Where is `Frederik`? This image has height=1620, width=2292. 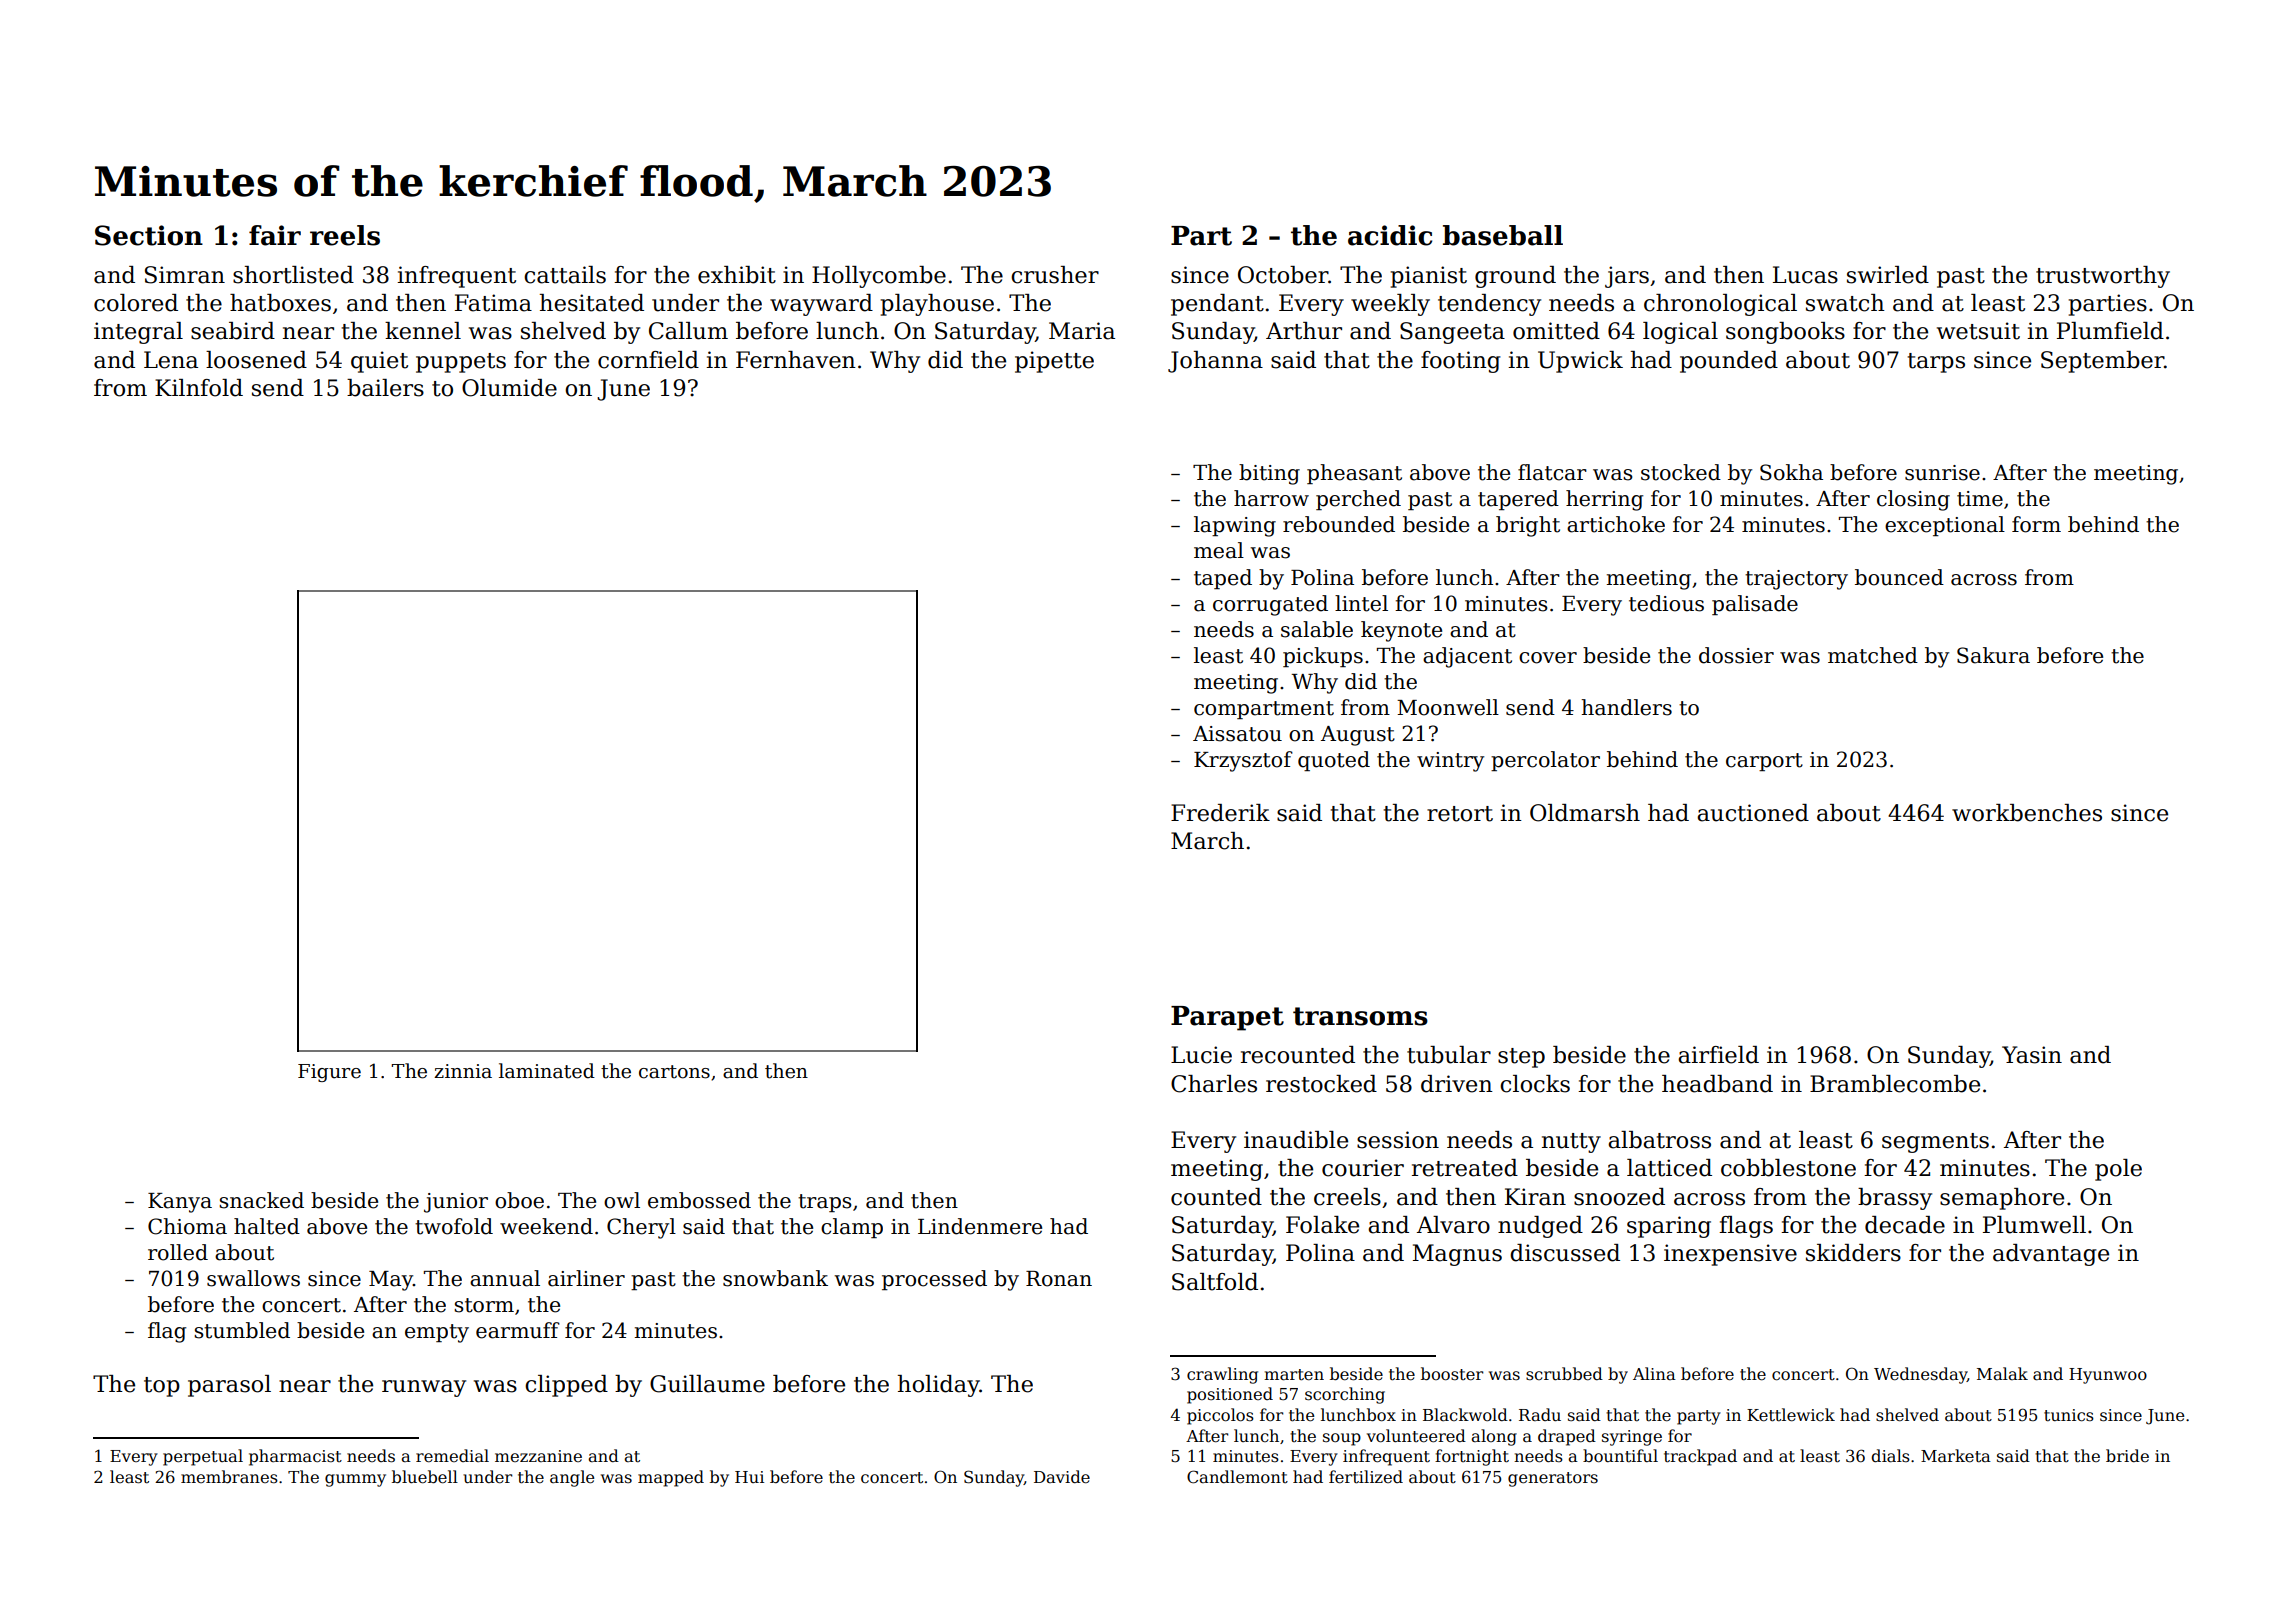 Frederik is located at coordinates (1220, 813).
